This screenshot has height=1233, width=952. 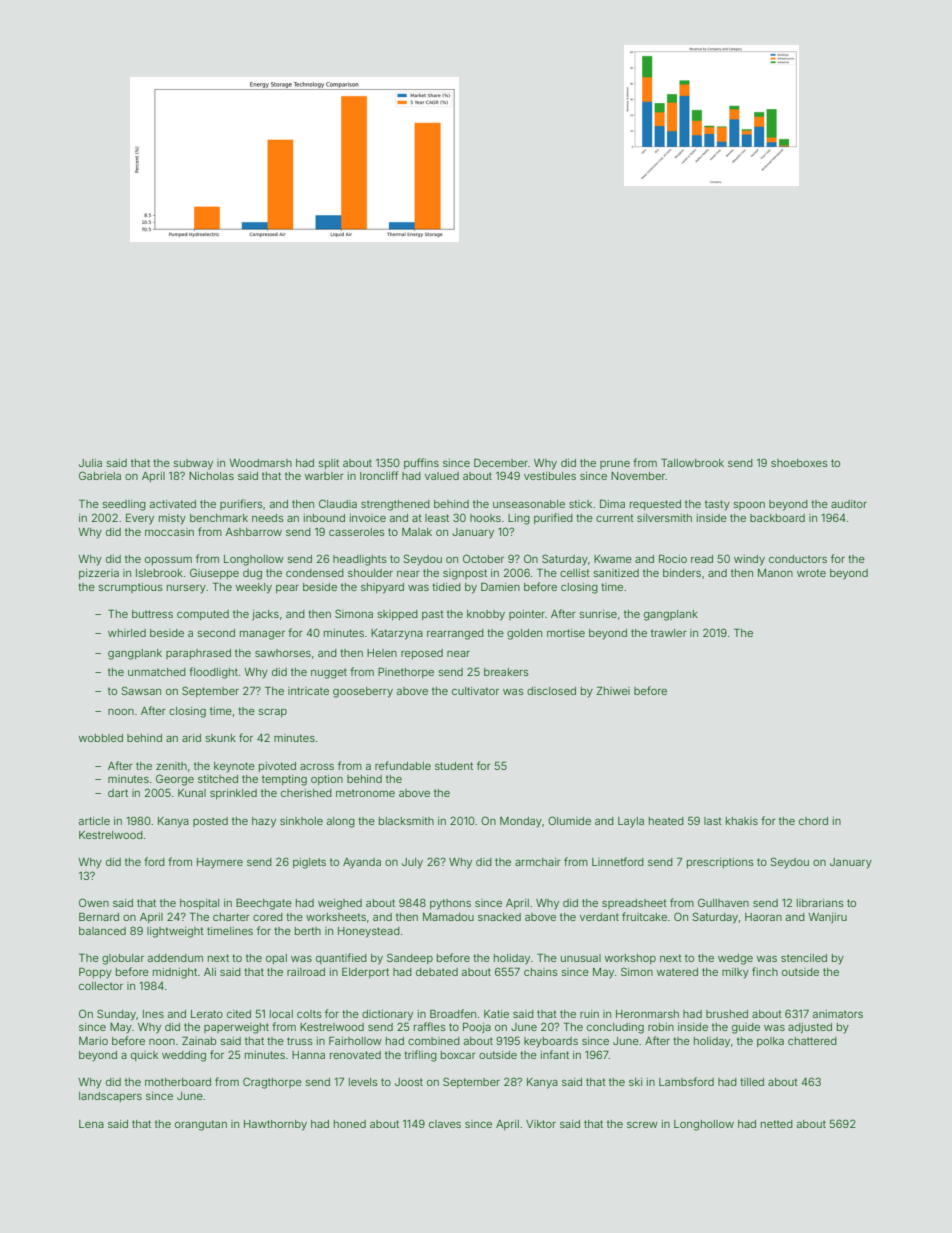 What do you see at coordinates (365, 972) in the screenshot?
I see `Elderport` at bounding box center [365, 972].
